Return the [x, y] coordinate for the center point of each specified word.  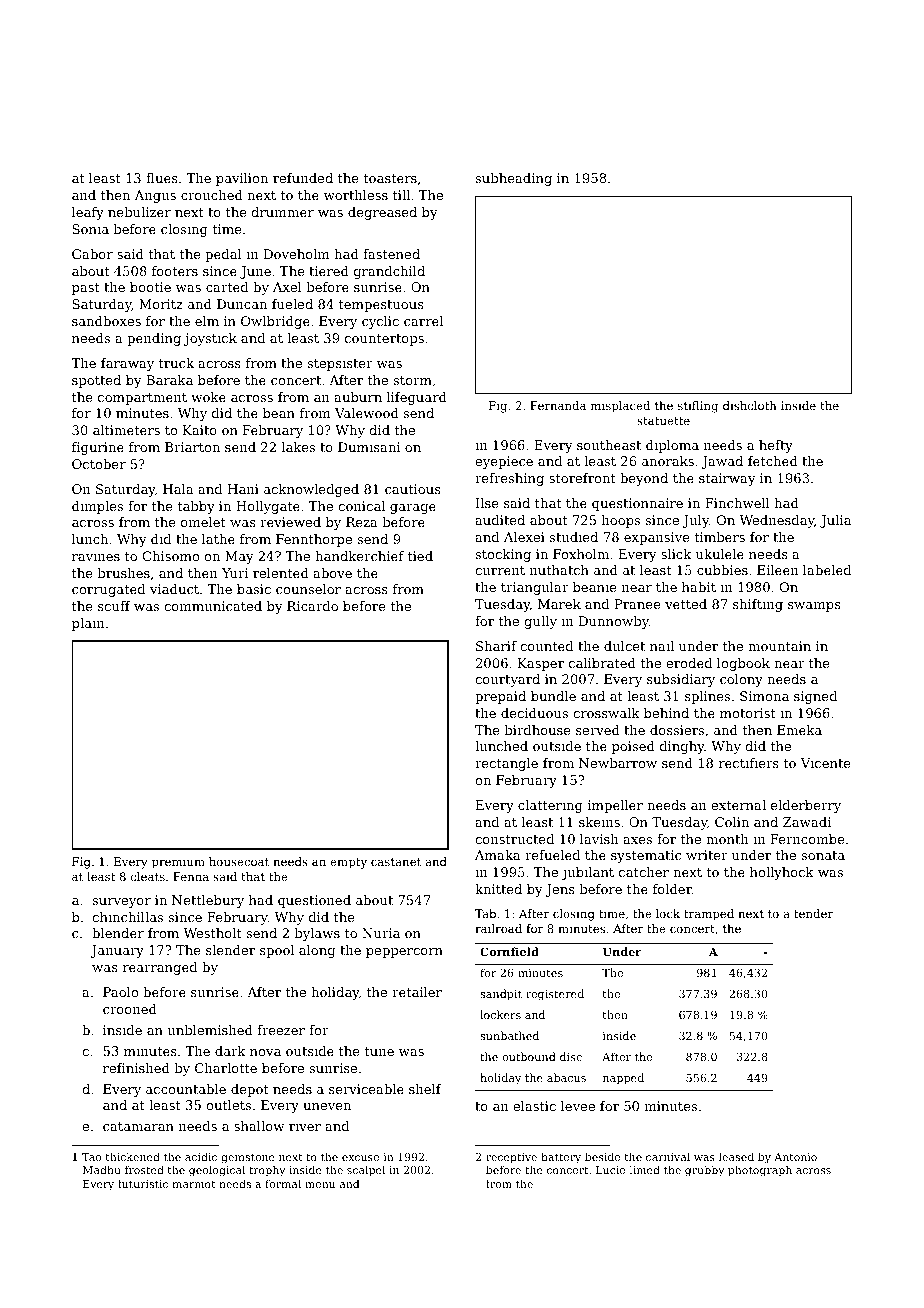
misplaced [620, 407]
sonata [823, 855]
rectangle [506, 764]
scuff [114, 606]
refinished [136, 1068]
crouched [212, 195]
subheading [514, 179]
